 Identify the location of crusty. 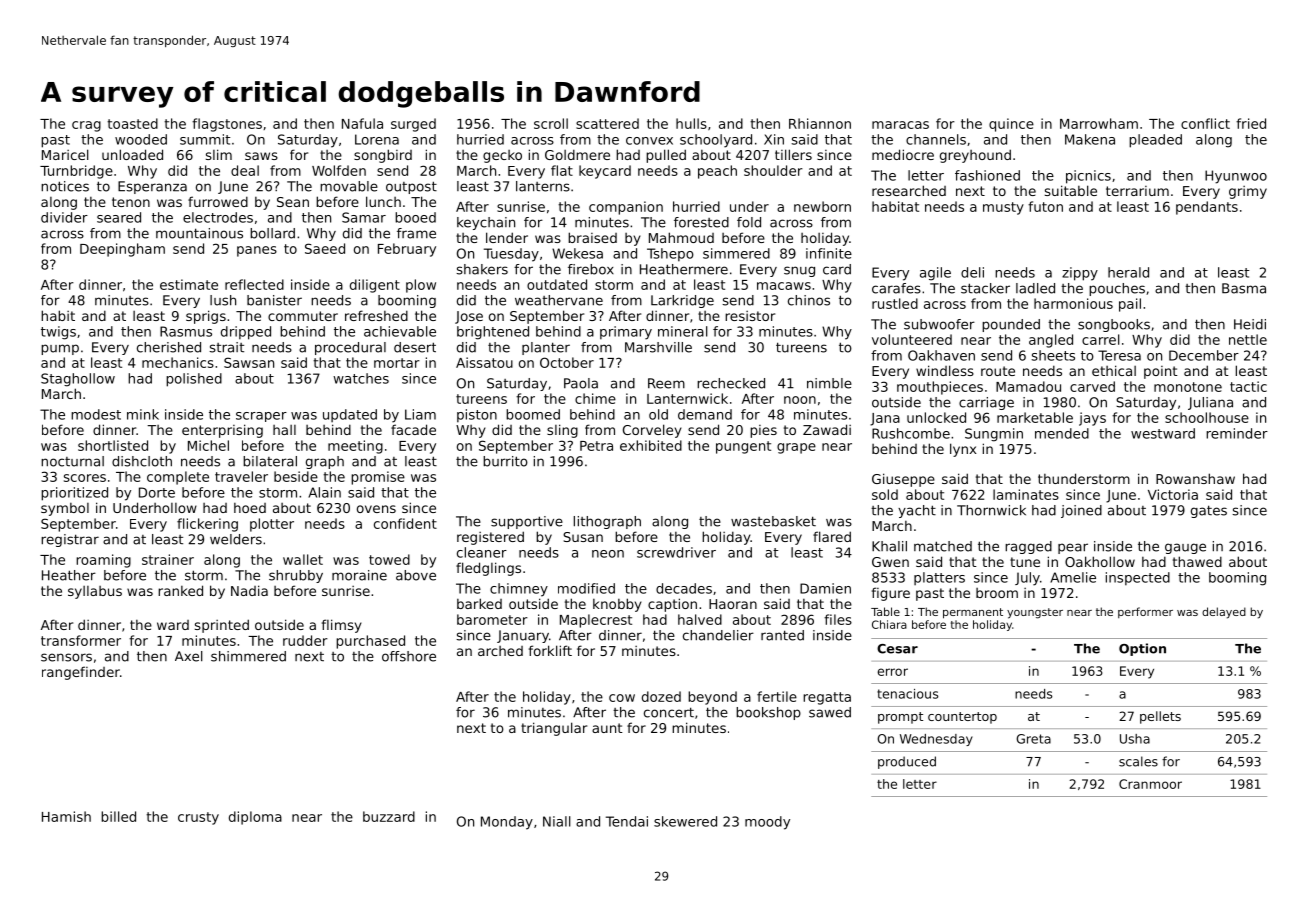
(198, 818).
